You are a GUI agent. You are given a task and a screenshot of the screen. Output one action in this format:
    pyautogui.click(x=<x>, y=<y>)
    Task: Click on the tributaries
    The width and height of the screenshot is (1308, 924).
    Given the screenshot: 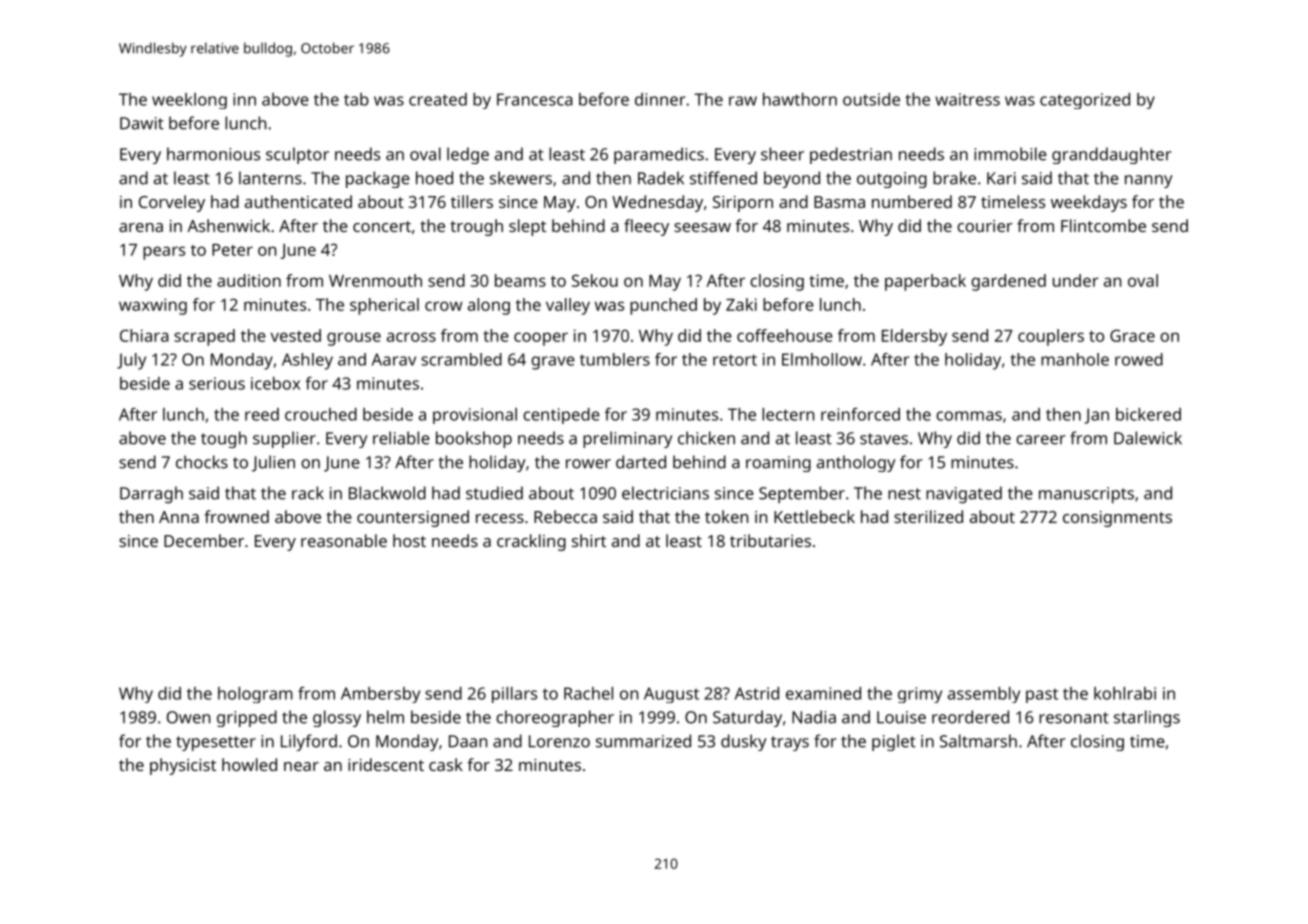 What is the action you would take?
    pyautogui.click(x=770, y=540)
